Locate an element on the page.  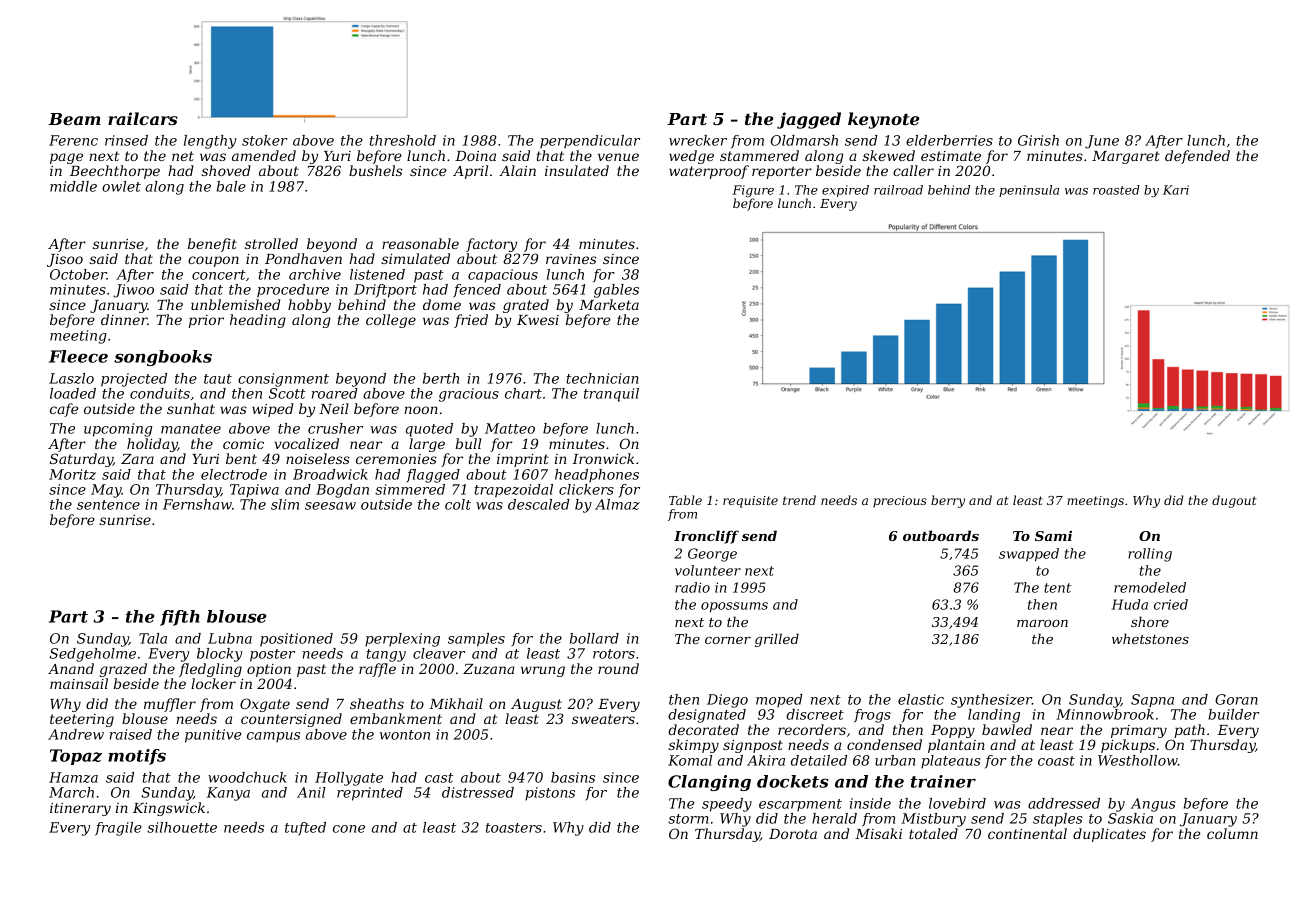
roasted is located at coordinates (1116, 190).
